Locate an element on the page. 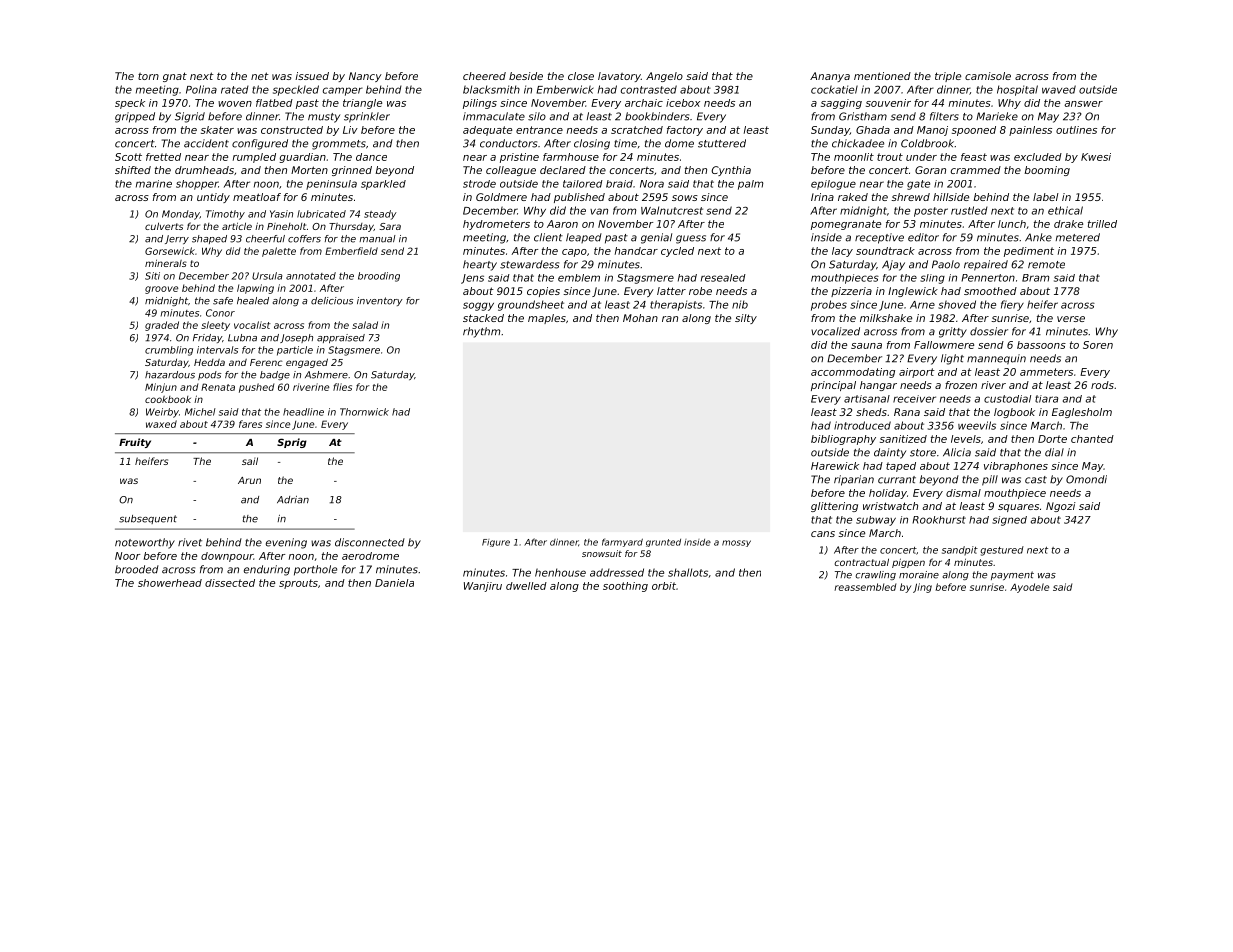 This document has width=1233, height=952. Angelo is located at coordinates (664, 77).
